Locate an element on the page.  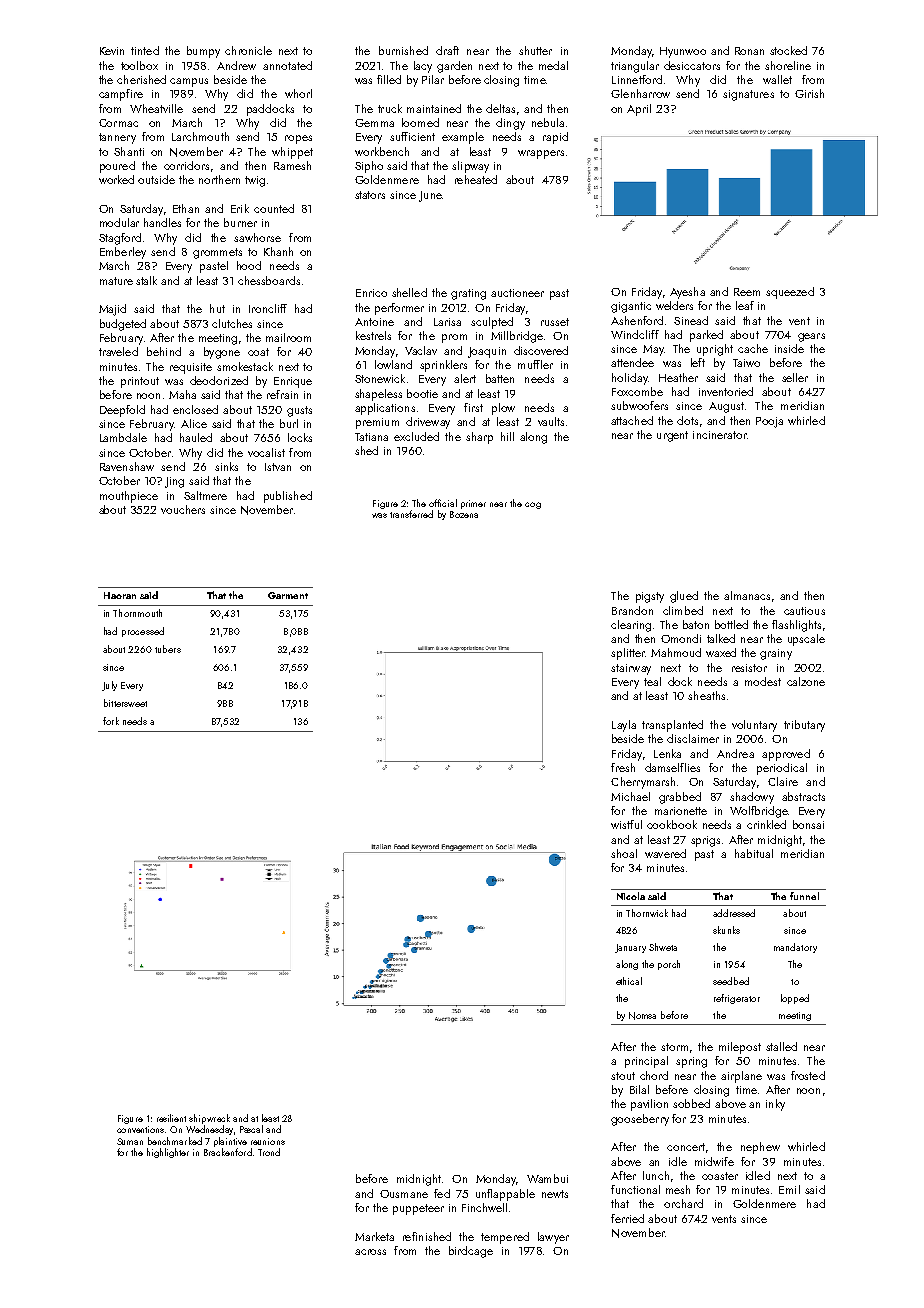
chronicle is located at coordinates (248, 50).
